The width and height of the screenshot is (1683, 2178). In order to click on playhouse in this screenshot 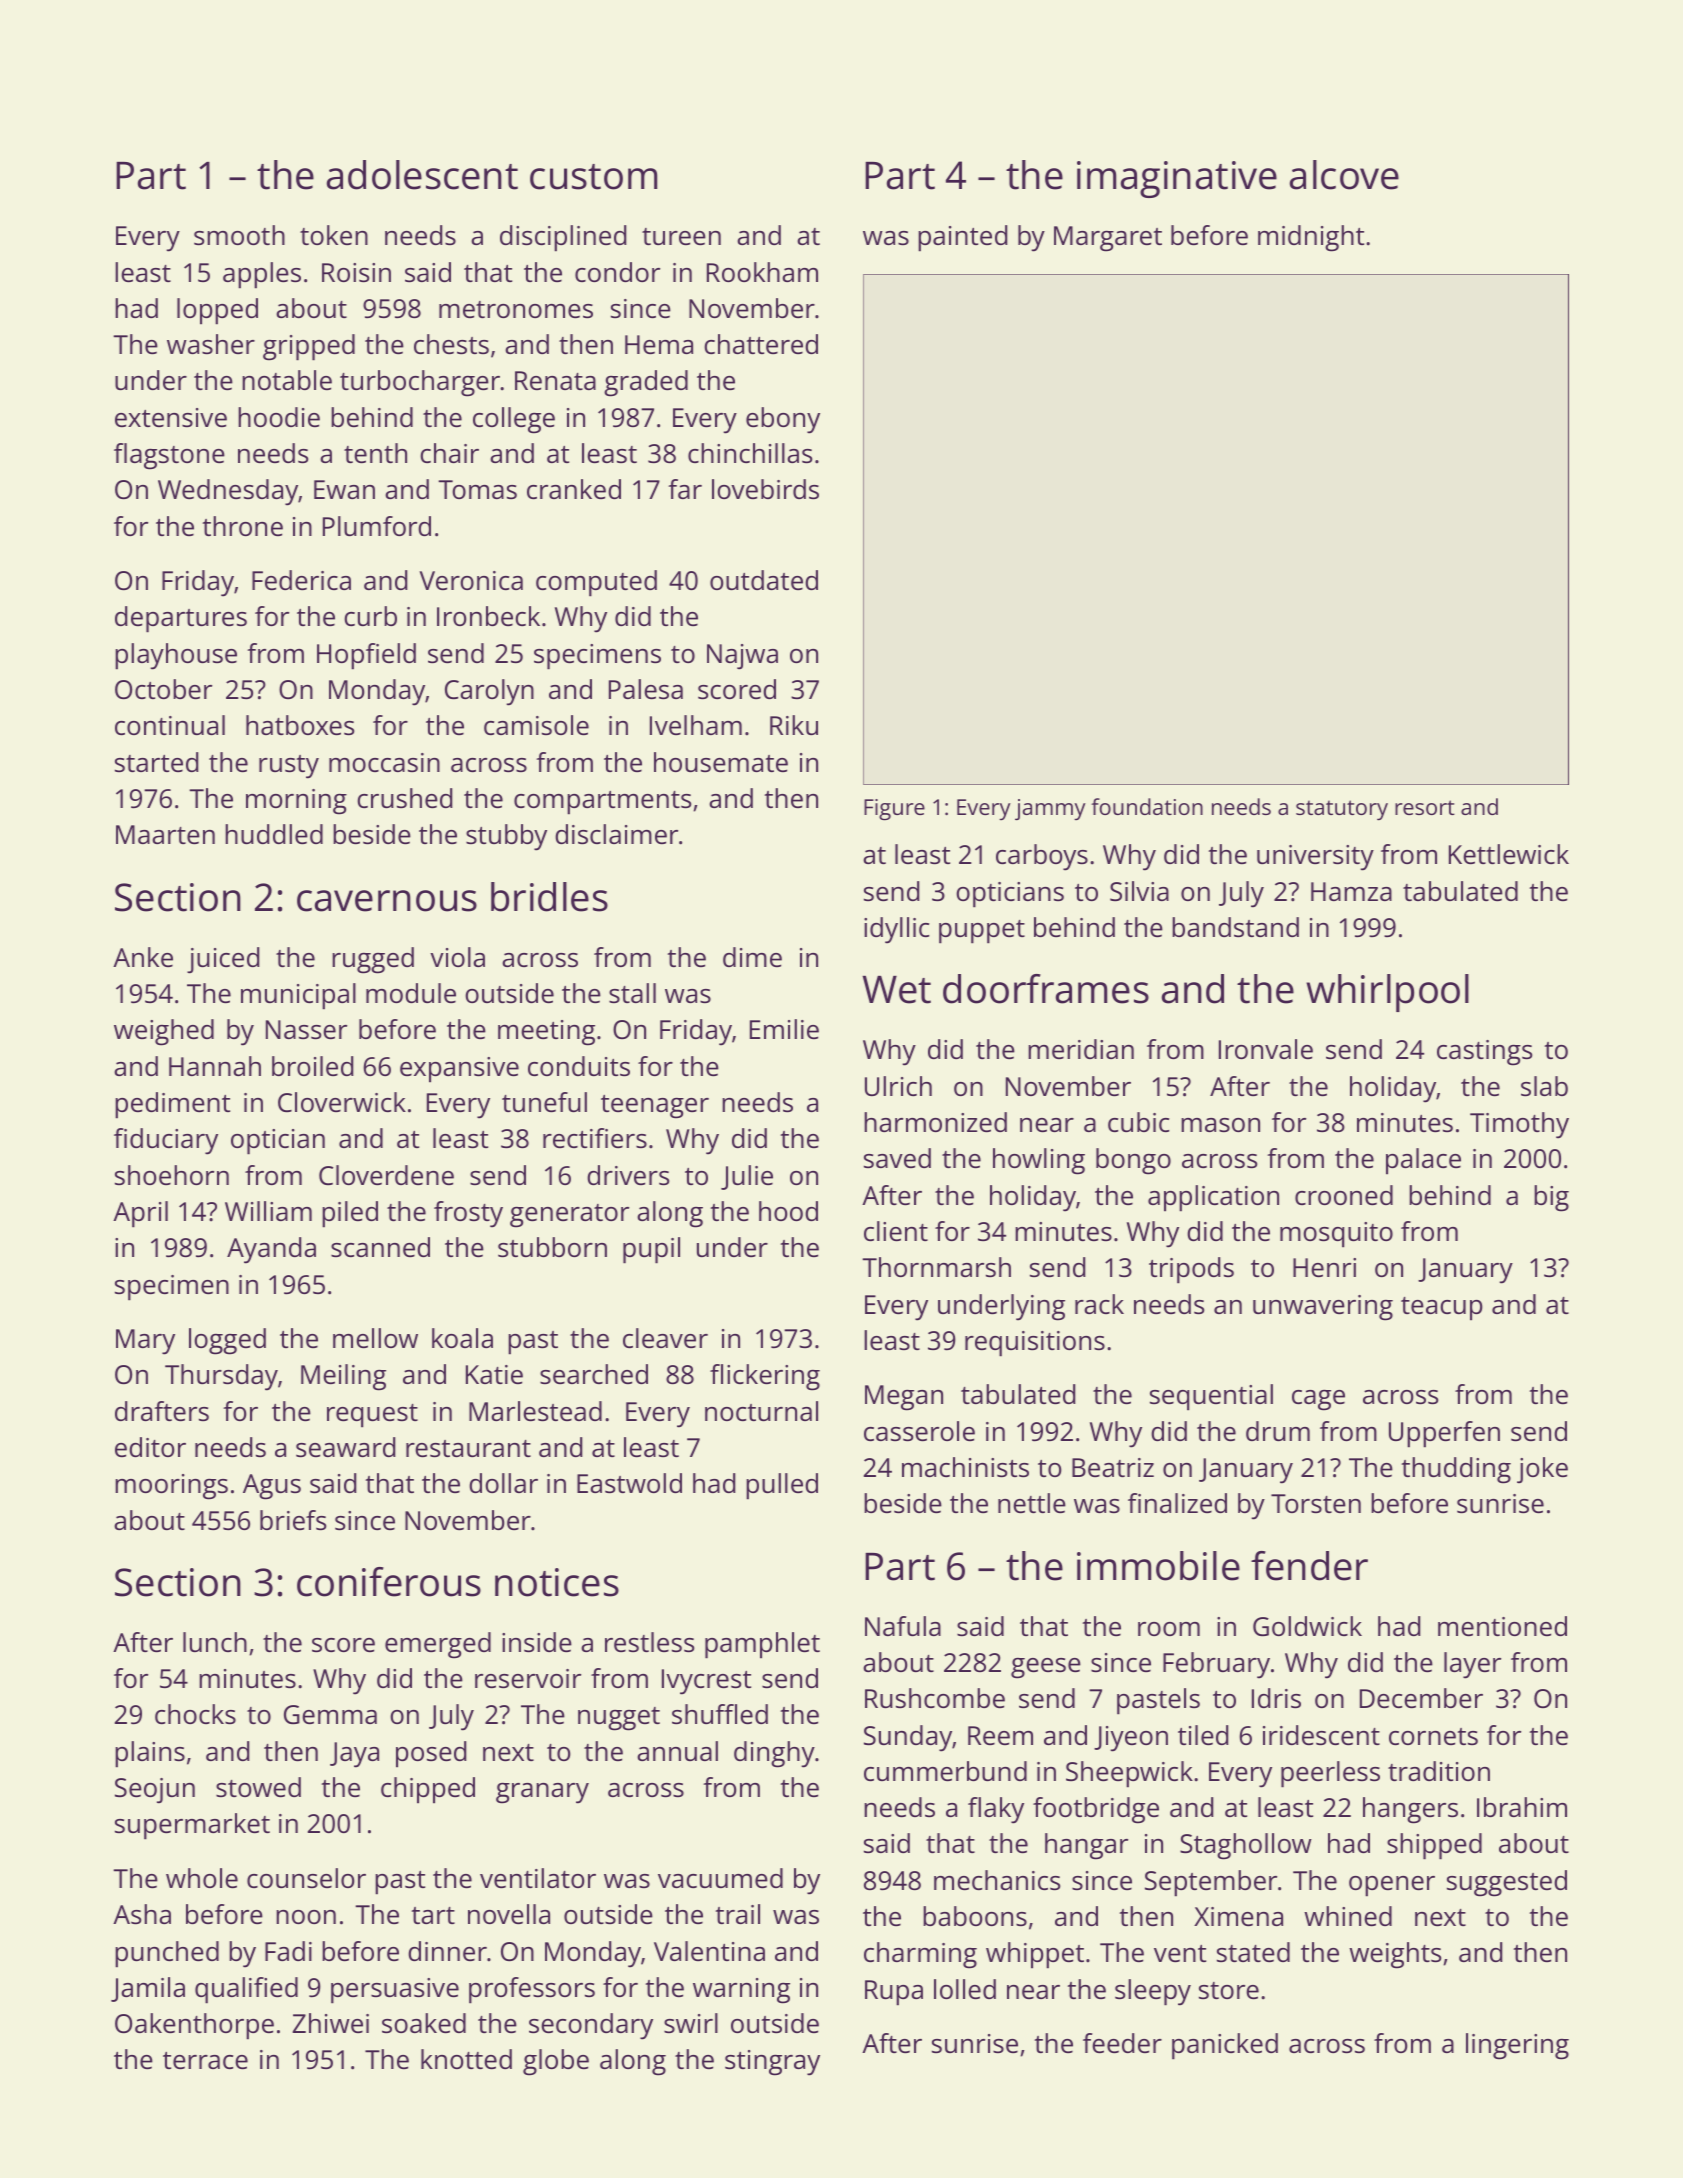, I will do `click(176, 656)`.
